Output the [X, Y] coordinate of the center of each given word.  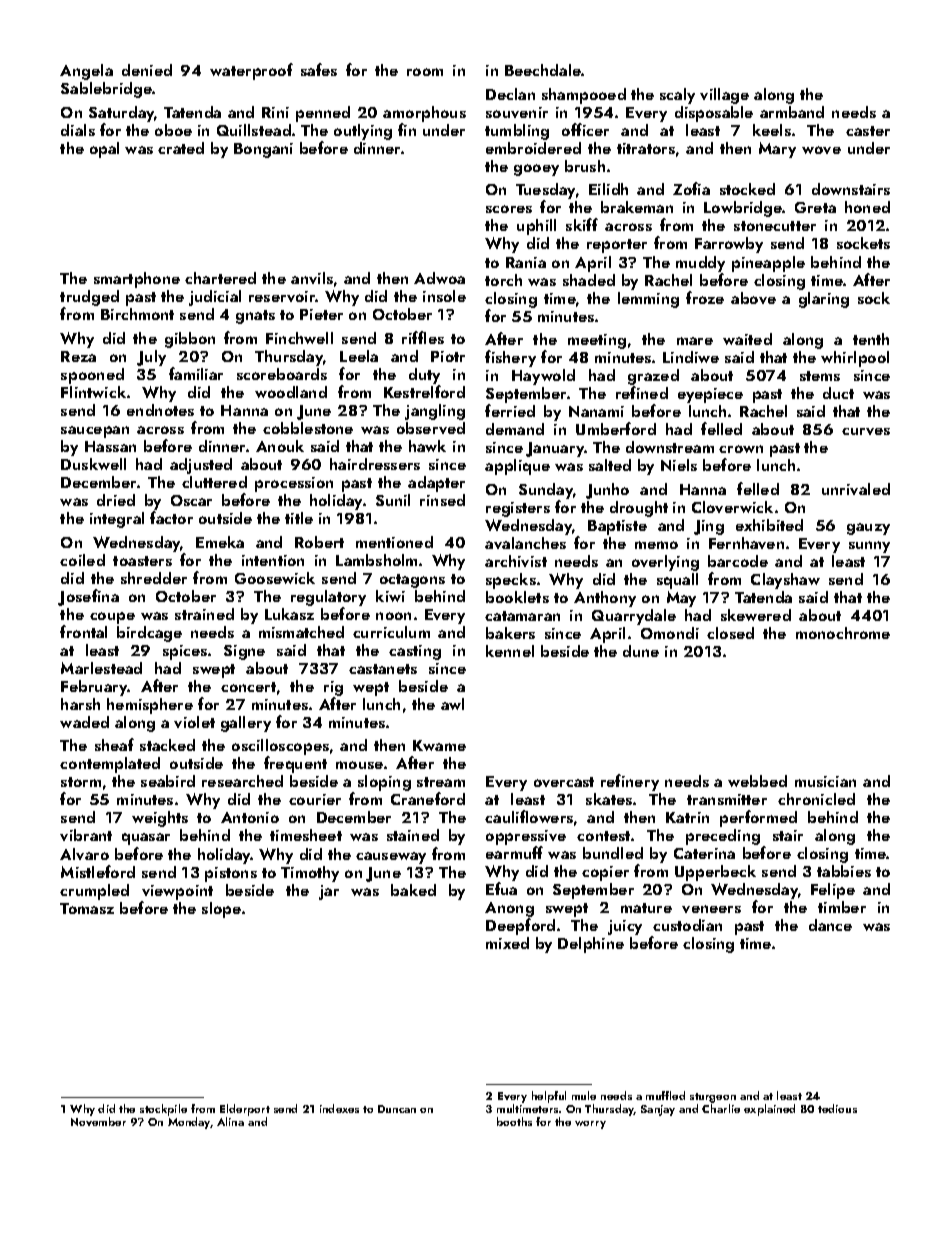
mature [646, 908]
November [98, 1121]
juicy [625, 927]
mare [695, 341]
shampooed [584, 96]
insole [444, 296]
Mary [777, 150]
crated [181, 148]
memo [656, 545]
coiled [82, 560]
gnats [255, 317]
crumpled [94, 892]
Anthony [605, 599]
